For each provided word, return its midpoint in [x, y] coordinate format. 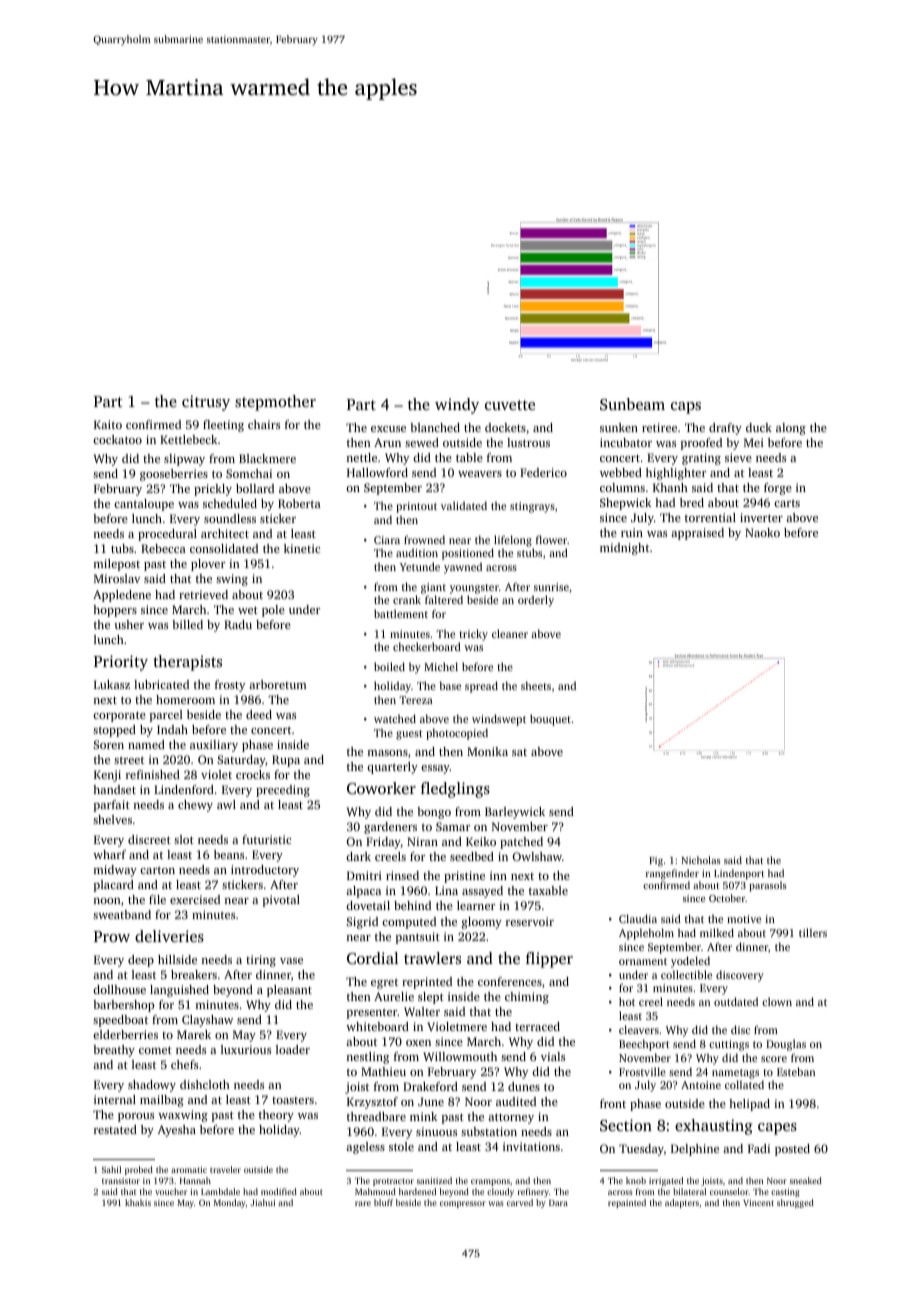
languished [179, 991]
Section [626, 1125]
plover [208, 565]
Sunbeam [632, 404]
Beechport [644, 1045]
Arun [387, 442]
